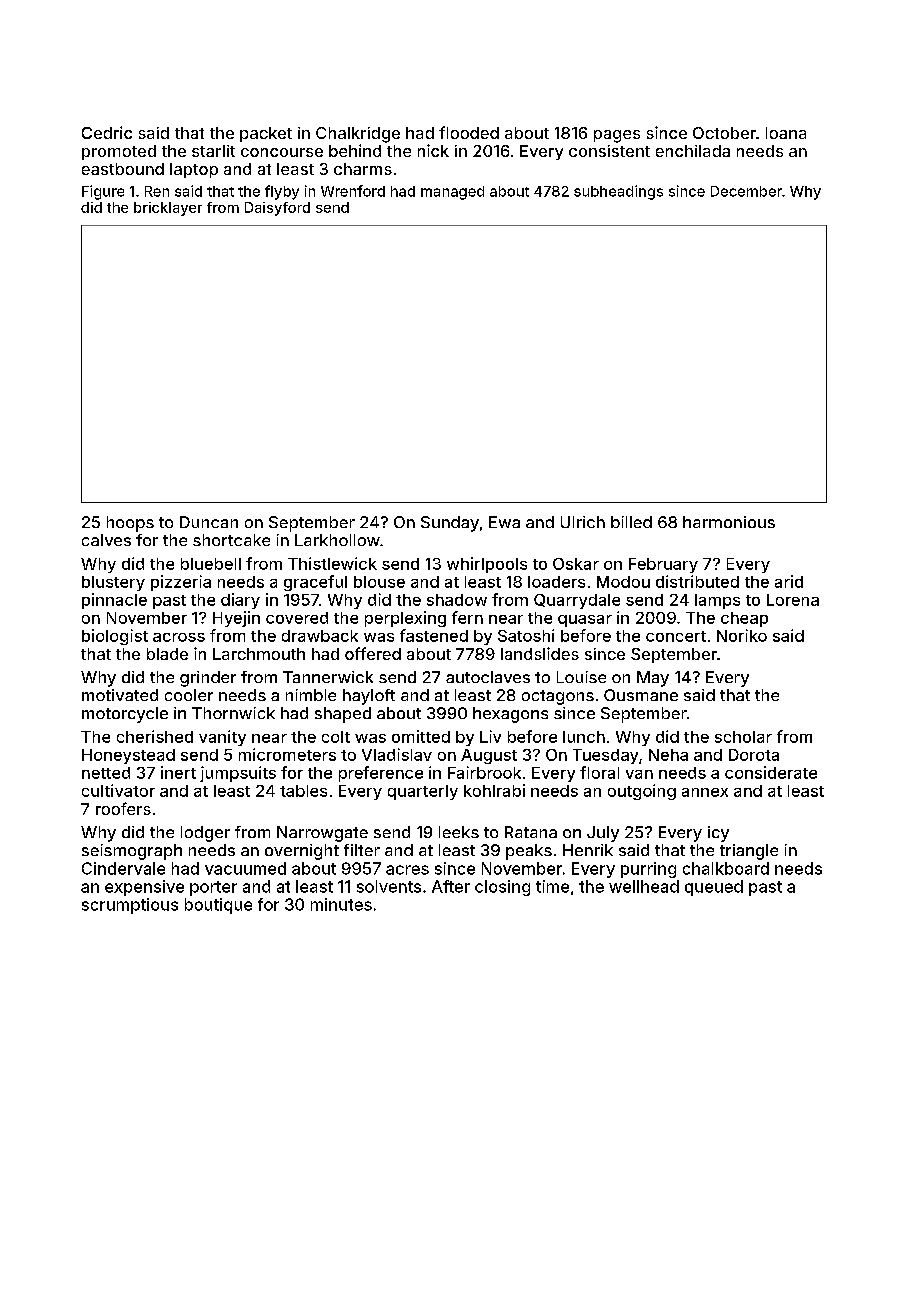 Image resolution: width=908 pixels, height=1316 pixels. Describe the element at coordinates (218, 906) in the page. I see `boutique` at that location.
